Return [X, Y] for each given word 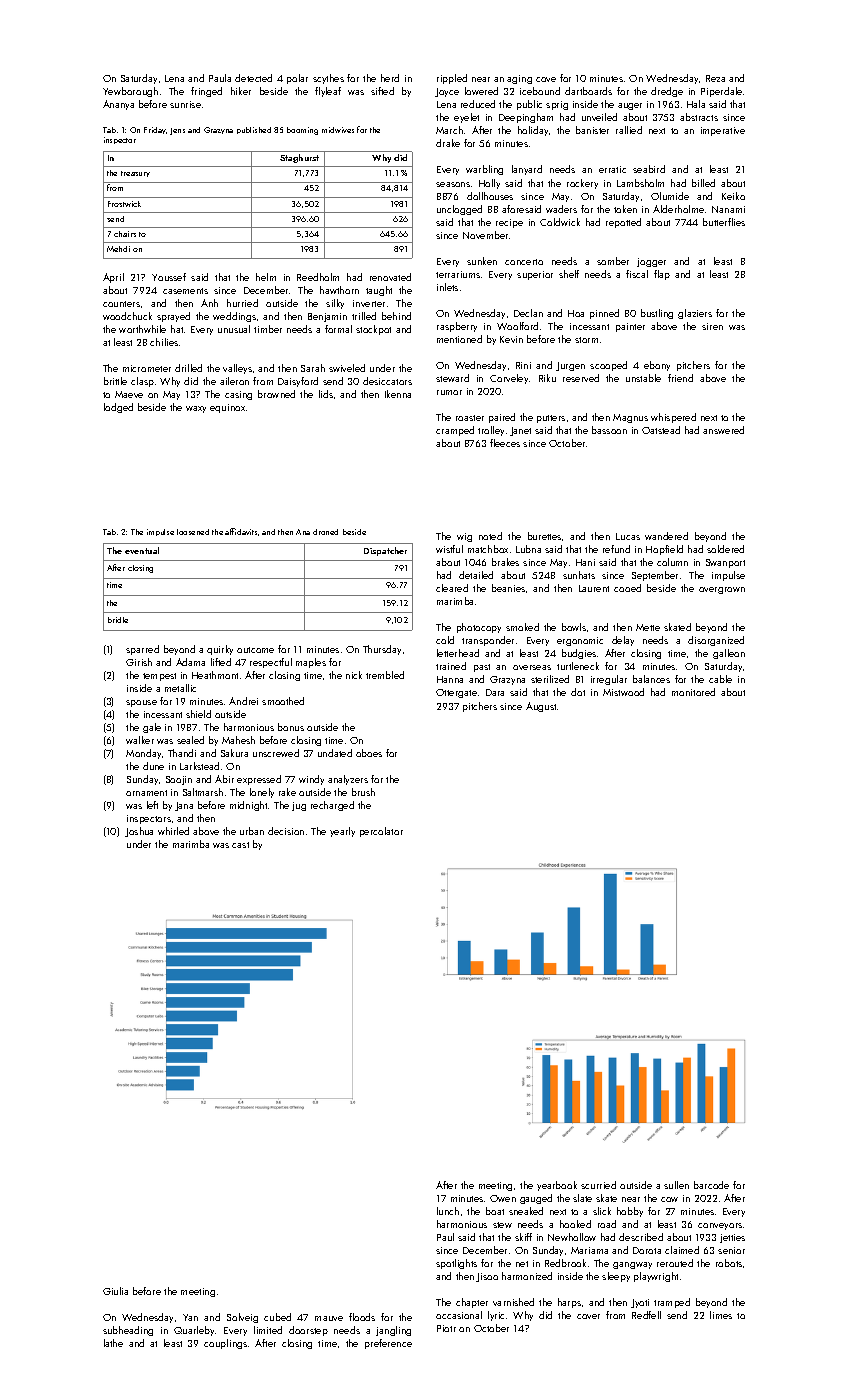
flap [662, 275]
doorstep [308, 1331]
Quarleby [194, 1331]
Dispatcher [385, 551]
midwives [338, 130]
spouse [141, 703]
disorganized [716, 641]
